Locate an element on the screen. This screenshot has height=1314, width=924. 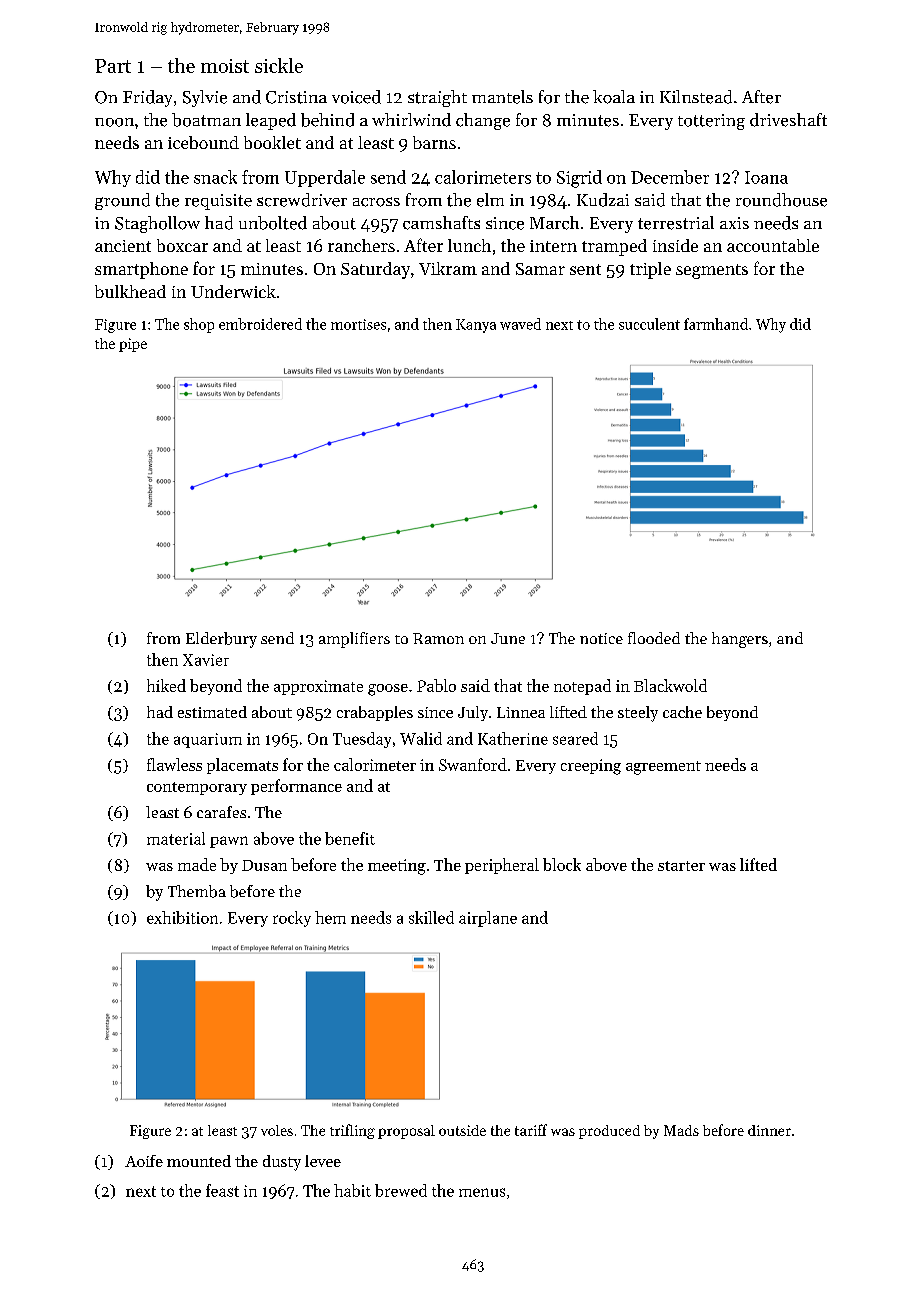
brewed is located at coordinates (401, 1190).
